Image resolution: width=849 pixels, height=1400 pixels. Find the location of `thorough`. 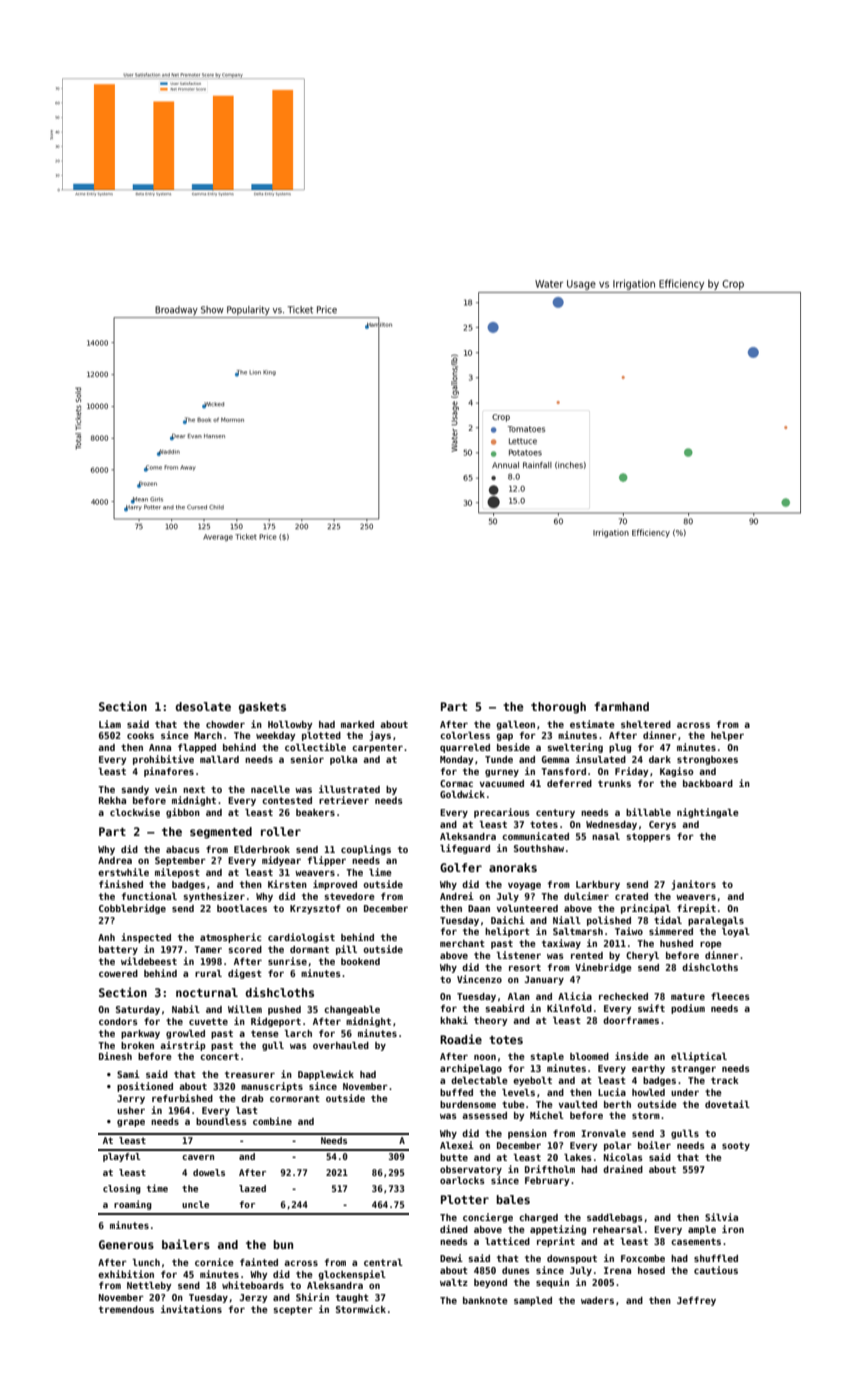

thorough is located at coordinates (558, 708).
